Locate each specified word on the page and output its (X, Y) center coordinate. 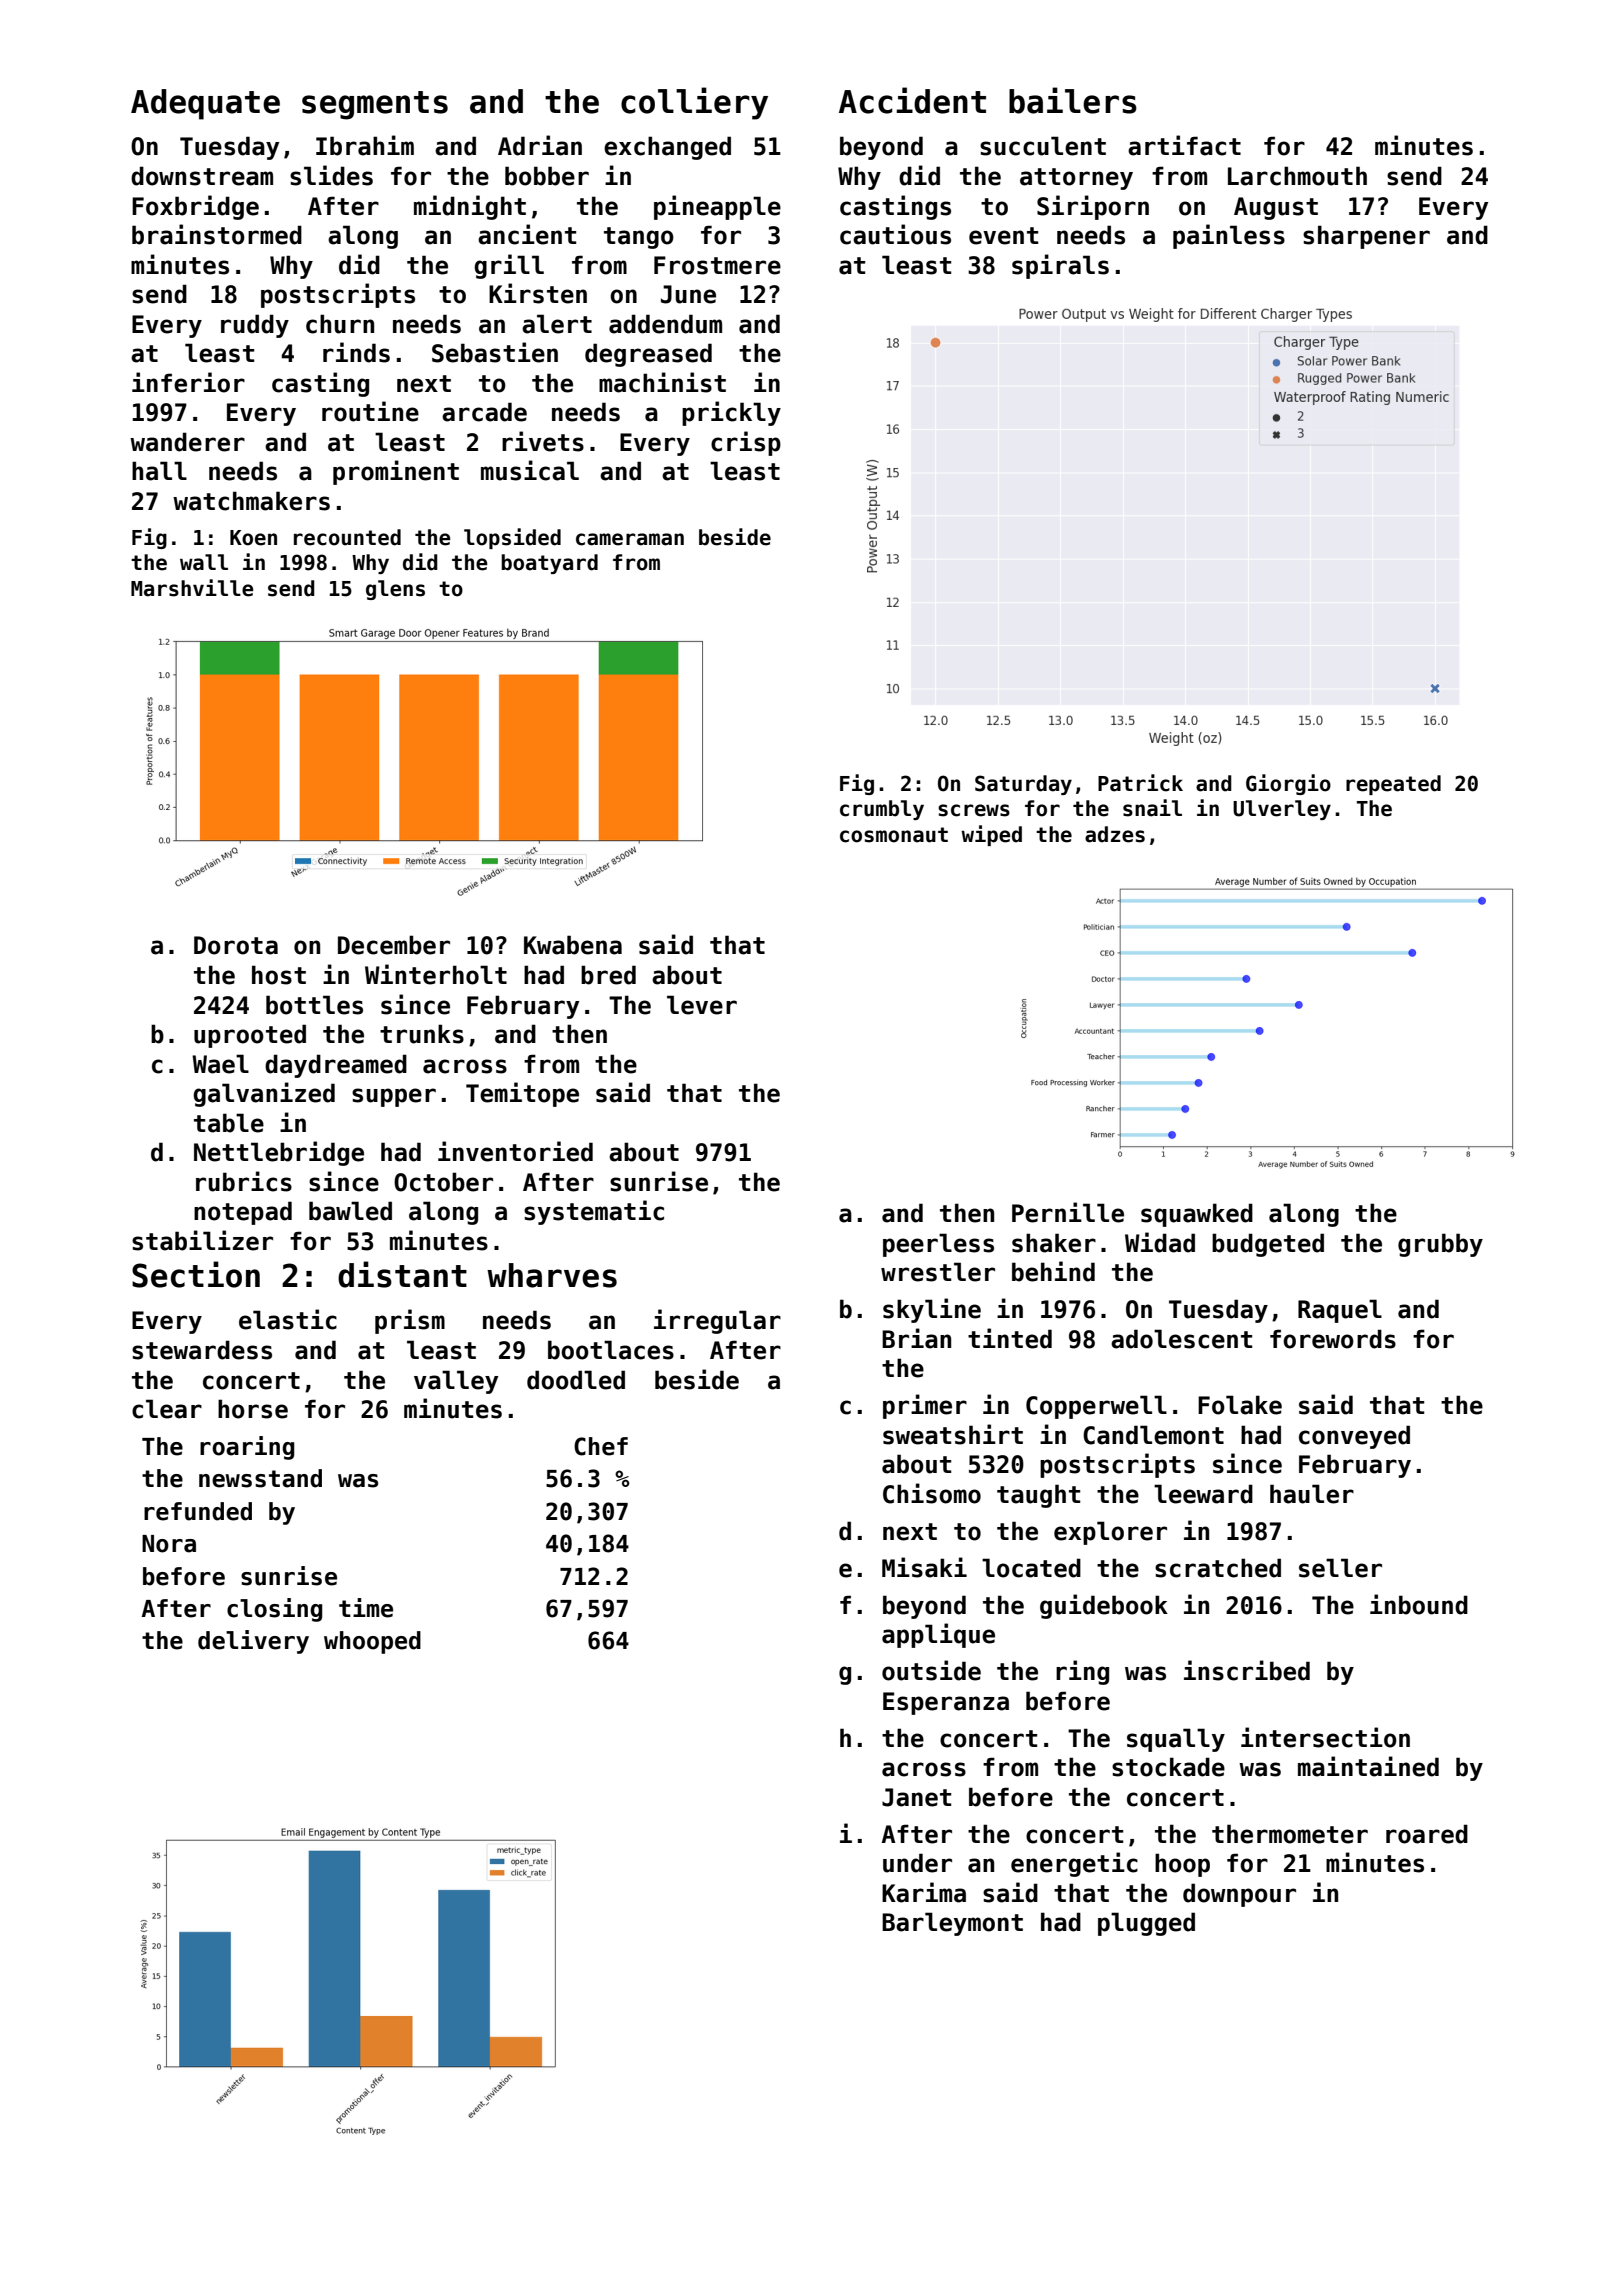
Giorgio (1288, 784)
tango (639, 238)
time (366, 1608)
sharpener (1366, 237)
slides (331, 175)
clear (167, 1409)
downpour (1239, 1895)
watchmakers (251, 501)
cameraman (630, 539)
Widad (1160, 1242)
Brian (916, 1338)
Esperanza (946, 1703)
